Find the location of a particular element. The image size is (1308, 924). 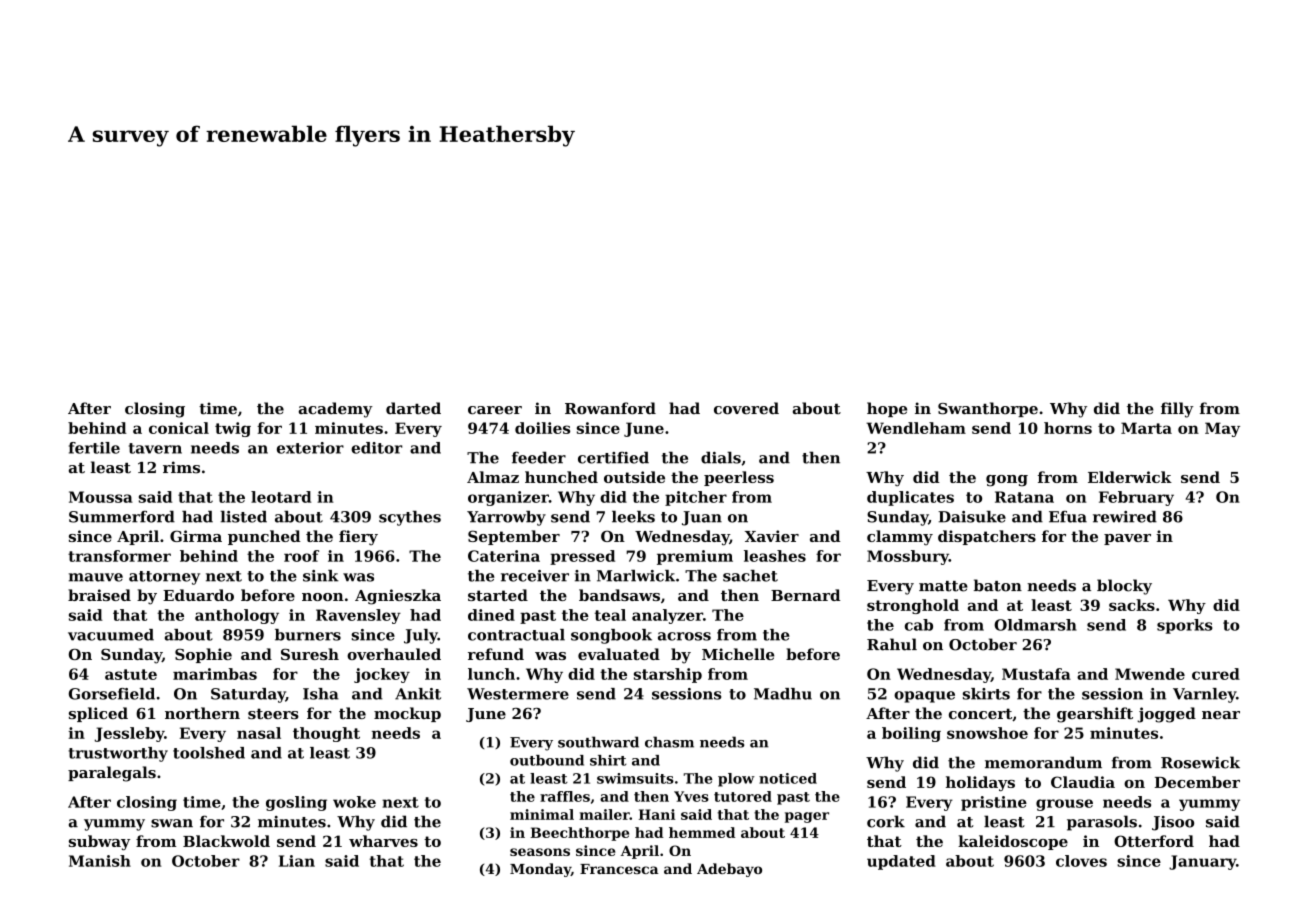

Manish is located at coordinates (100, 861).
